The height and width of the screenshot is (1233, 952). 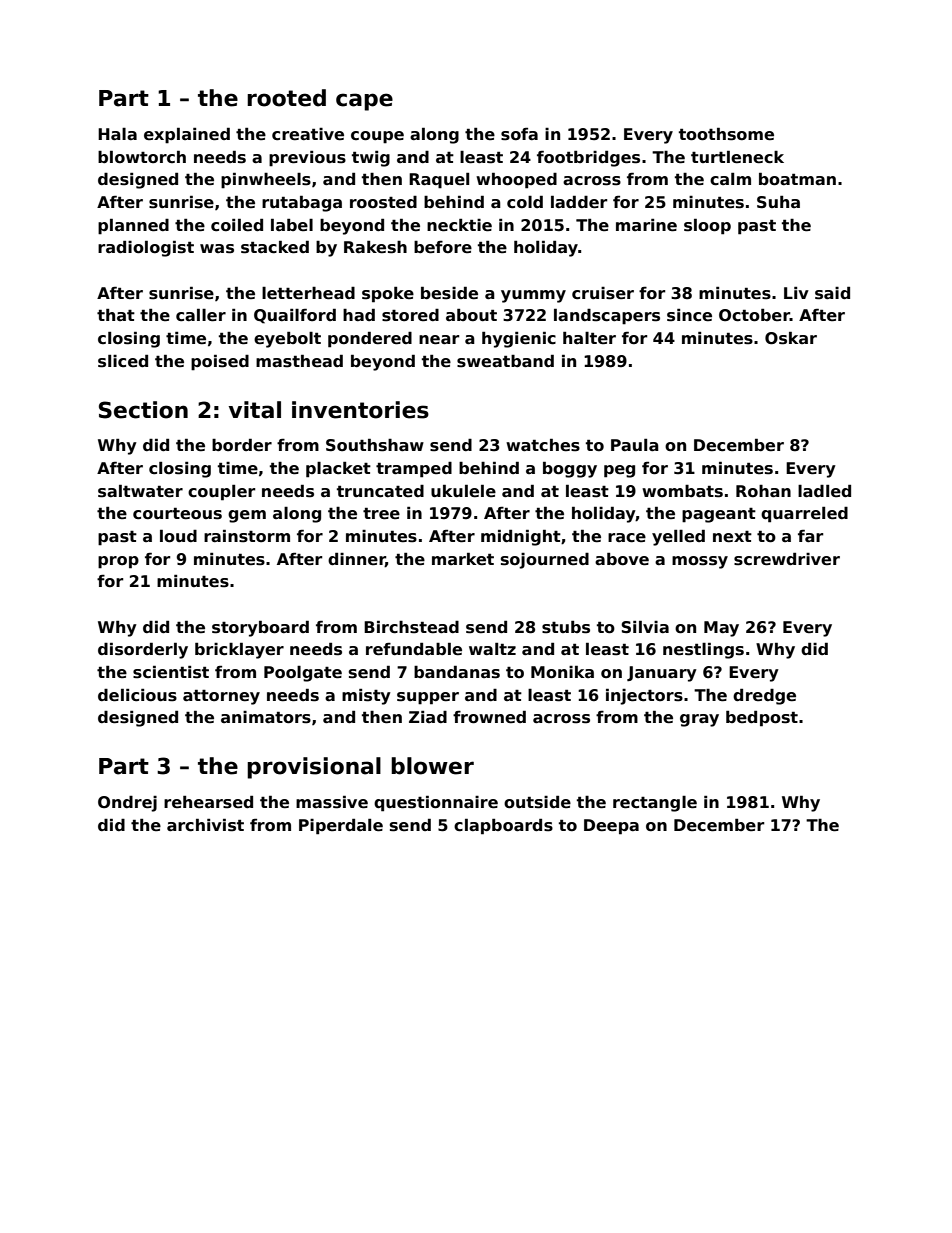 I want to click on since, so click(x=689, y=315).
